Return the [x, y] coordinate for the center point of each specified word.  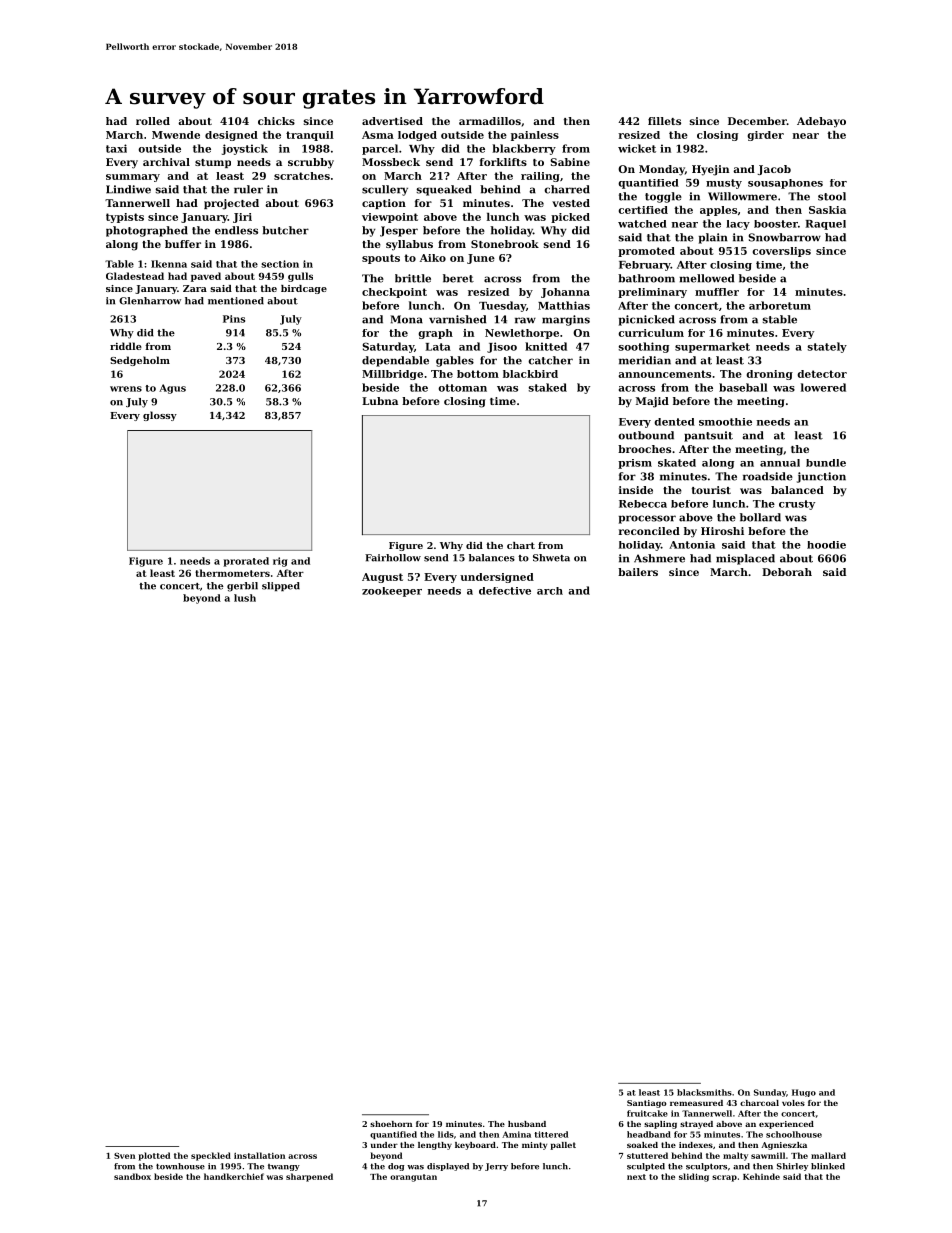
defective [505, 591]
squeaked [444, 190]
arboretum [780, 305]
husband [527, 1124]
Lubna [380, 401]
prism [635, 464]
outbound [646, 435]
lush [245, 598]
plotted [154, 1156]
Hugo [804, 1093]
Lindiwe [128, 189]
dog [396, 1167]
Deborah [787, 572]
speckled [211, 1156]
